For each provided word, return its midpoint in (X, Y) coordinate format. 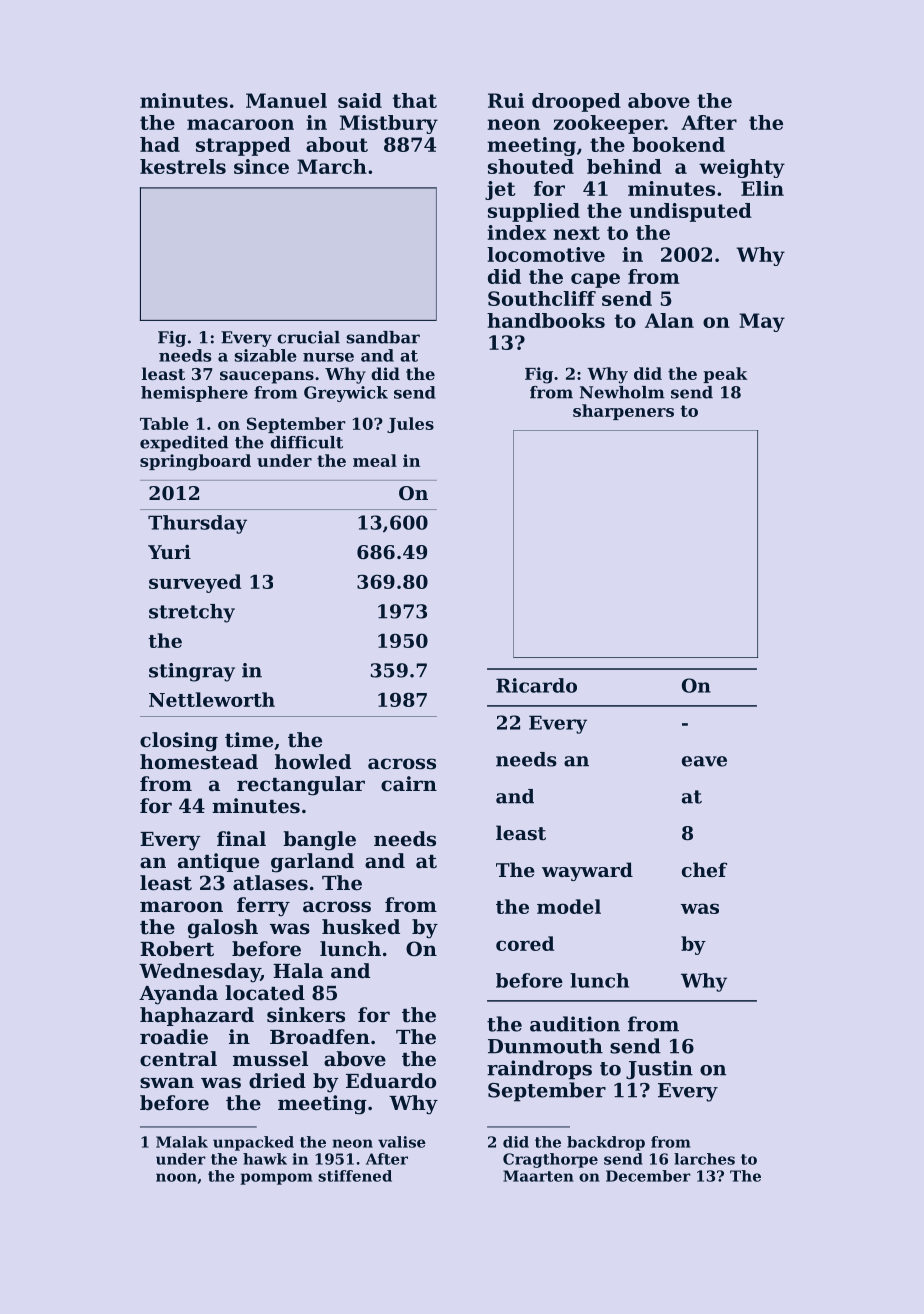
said (360, 100)
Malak (182, 1142)
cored (525, 943)
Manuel (286, 100)
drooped (576, 102)
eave (704, 761)
